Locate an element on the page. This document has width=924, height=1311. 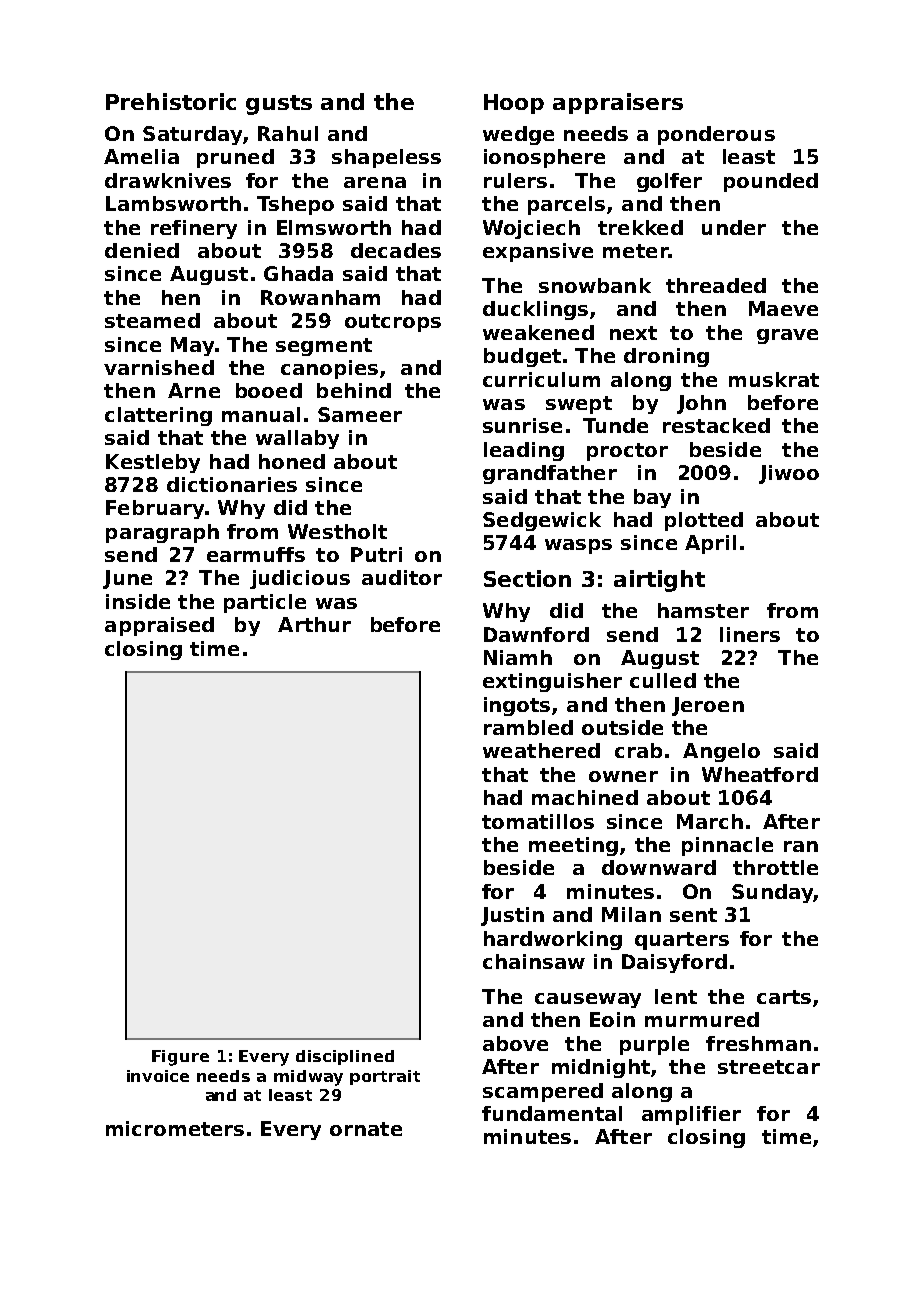
behind is located at coordinates (354, 390).
